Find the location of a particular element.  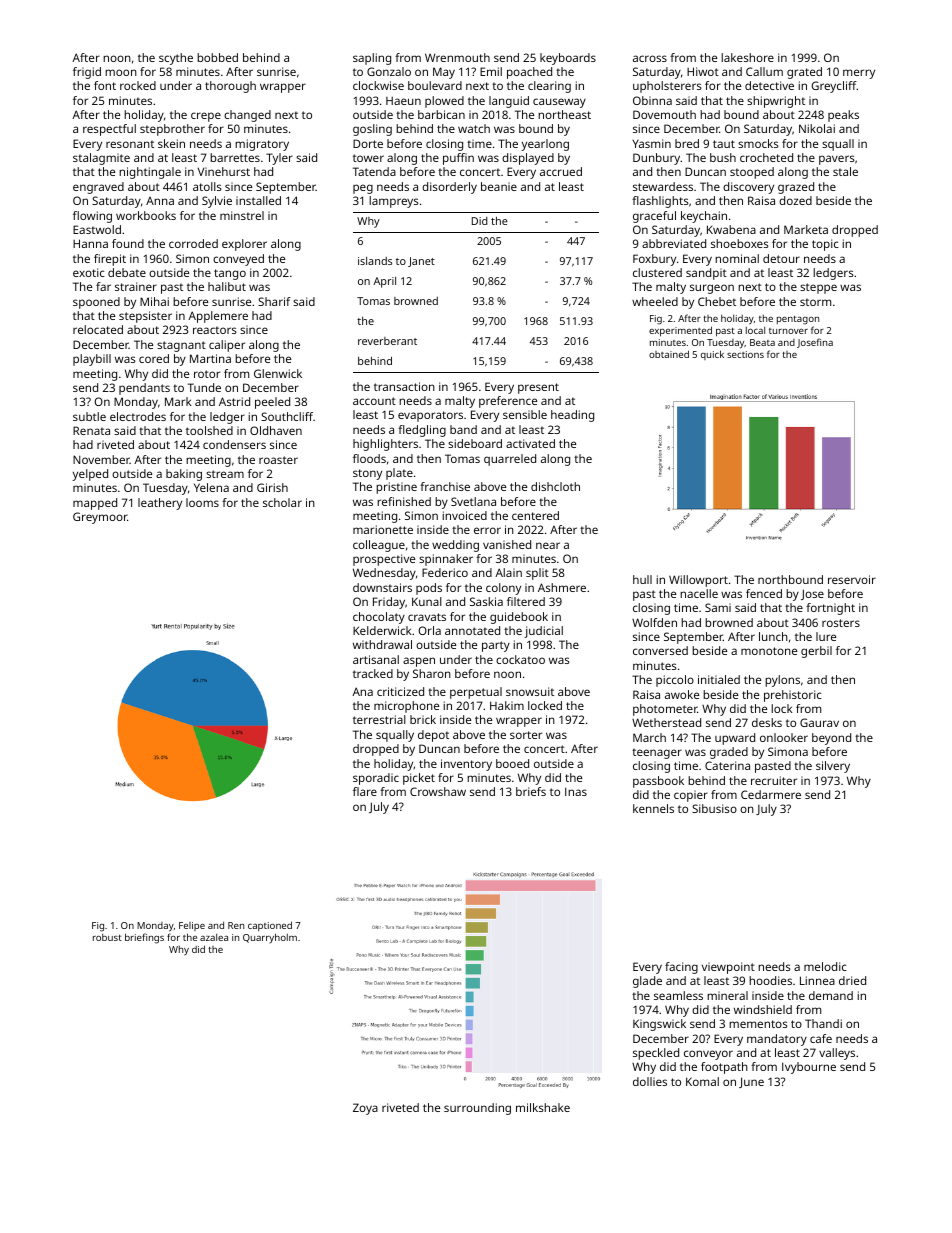

barrettes is located at coordinates (235, 157).
